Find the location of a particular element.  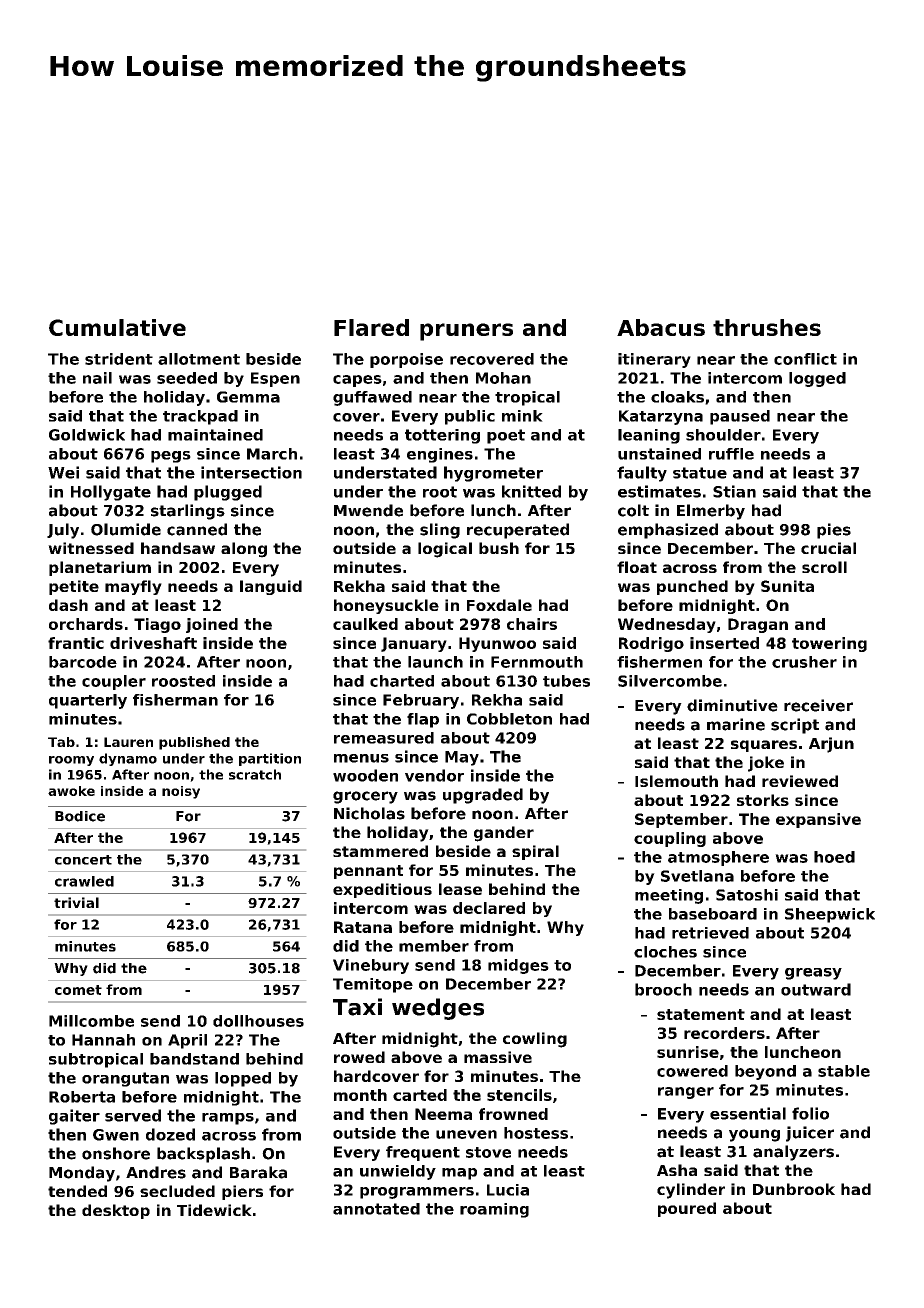

noisy is located at coordinates (181, 792).
